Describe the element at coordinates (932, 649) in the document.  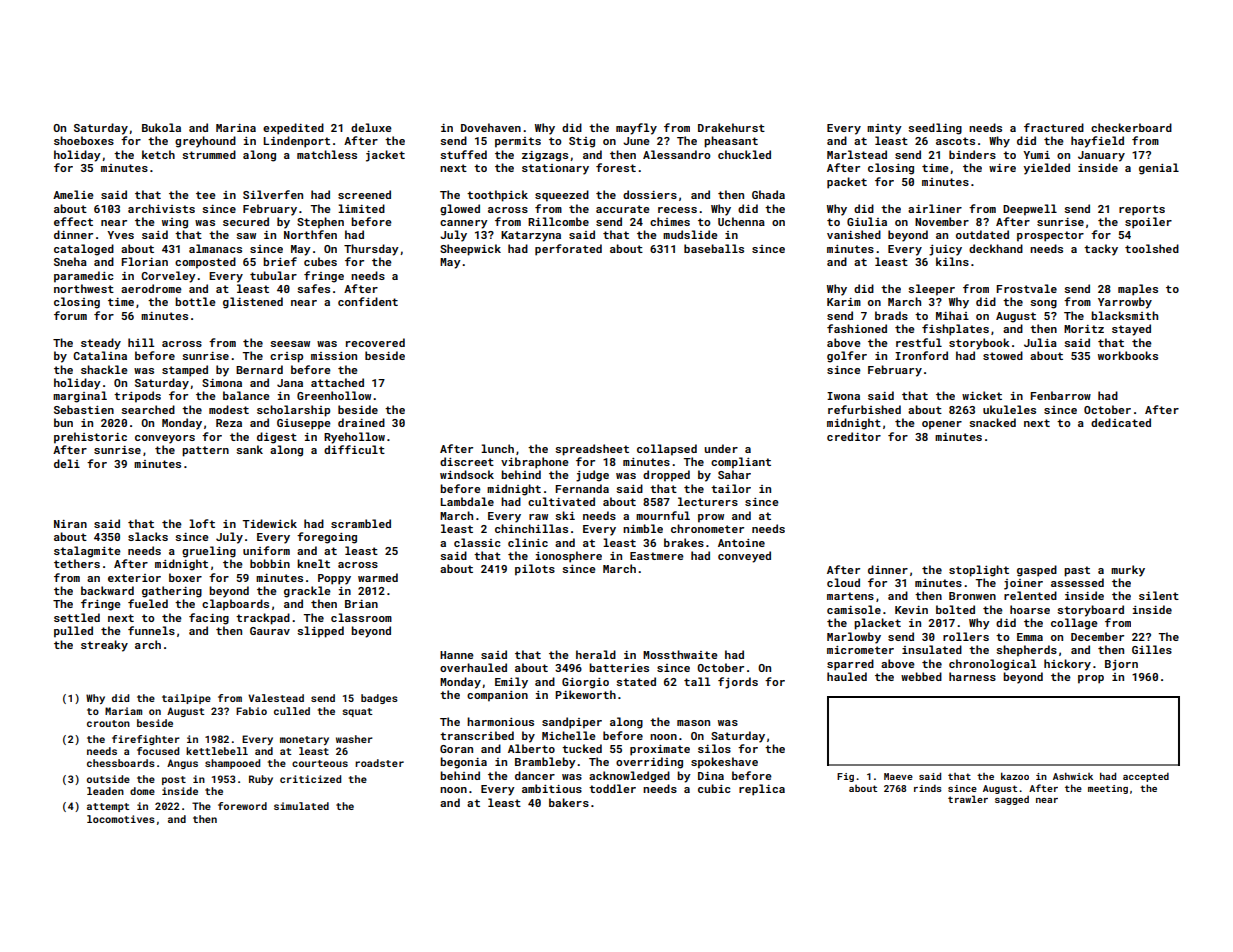
I see `insulated` at that location.
